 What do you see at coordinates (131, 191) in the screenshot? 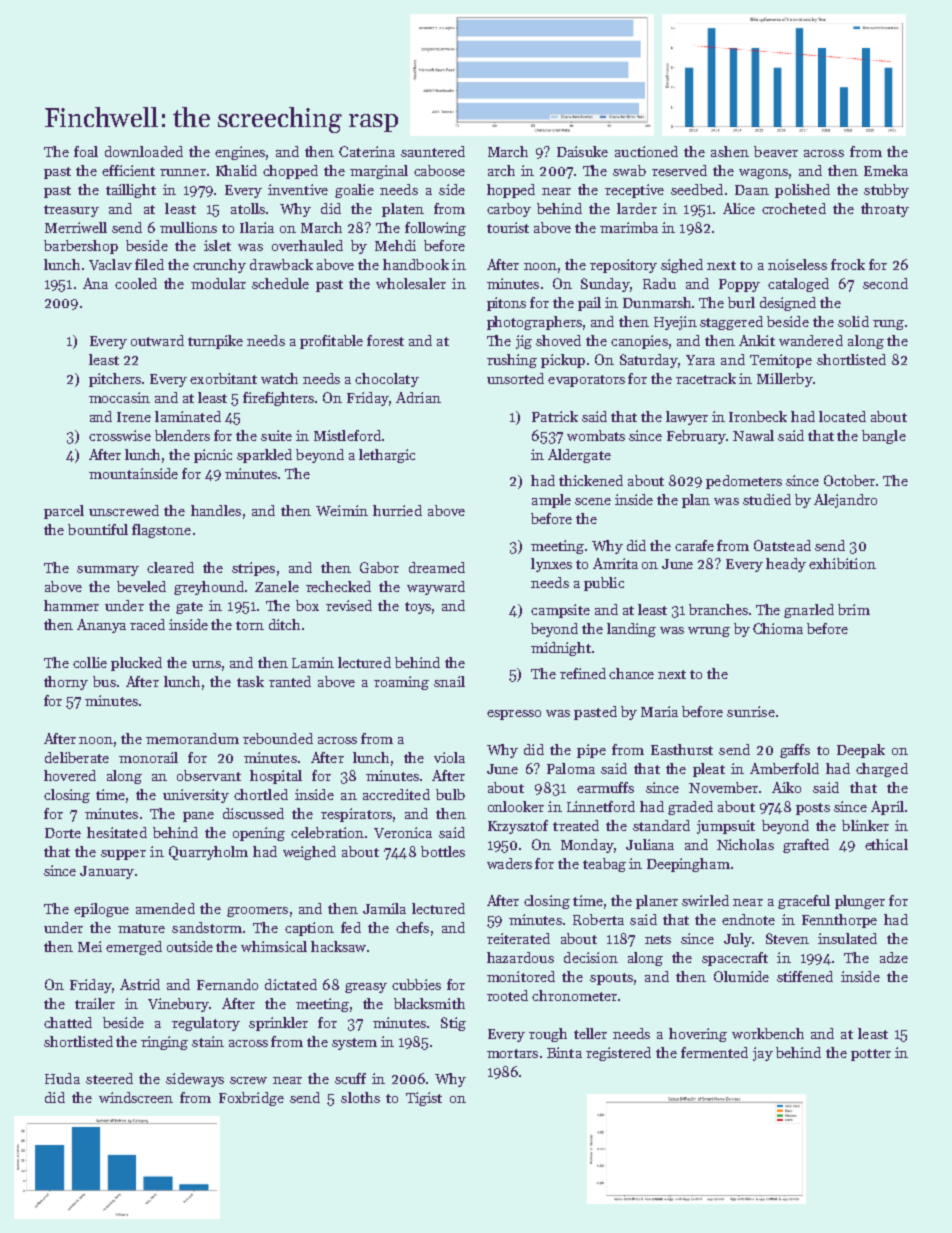
I see `taillight` at bounding box center [131, 191].
